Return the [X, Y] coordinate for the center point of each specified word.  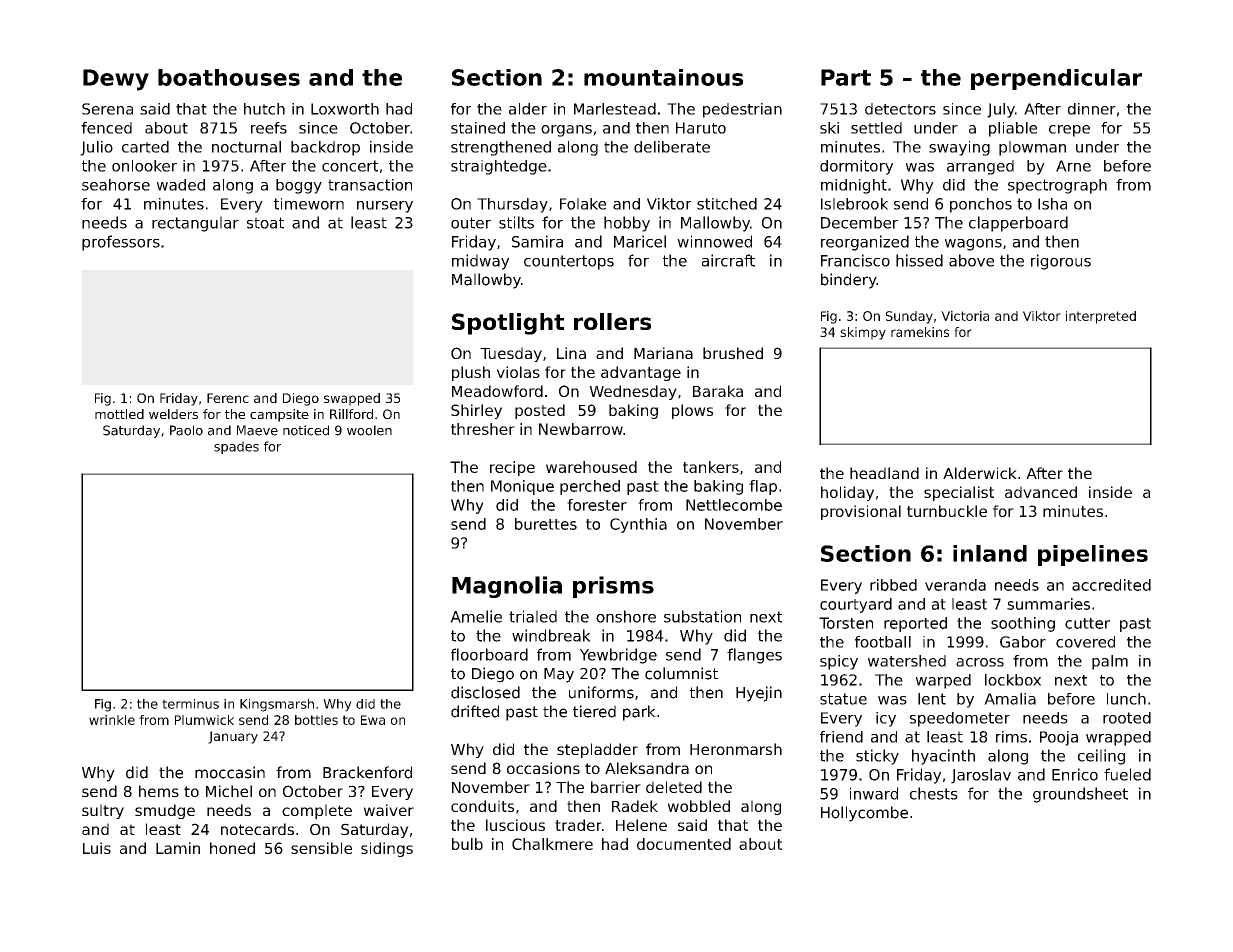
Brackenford [367, 772]
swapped [352, 399]
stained [478, 128]
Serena [107, 109]
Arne [1073, 166]
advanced [1041, 492]
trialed [533, 616]
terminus [190, 704]
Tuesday [511, 354]
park [639, 713]
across [980, 662]
